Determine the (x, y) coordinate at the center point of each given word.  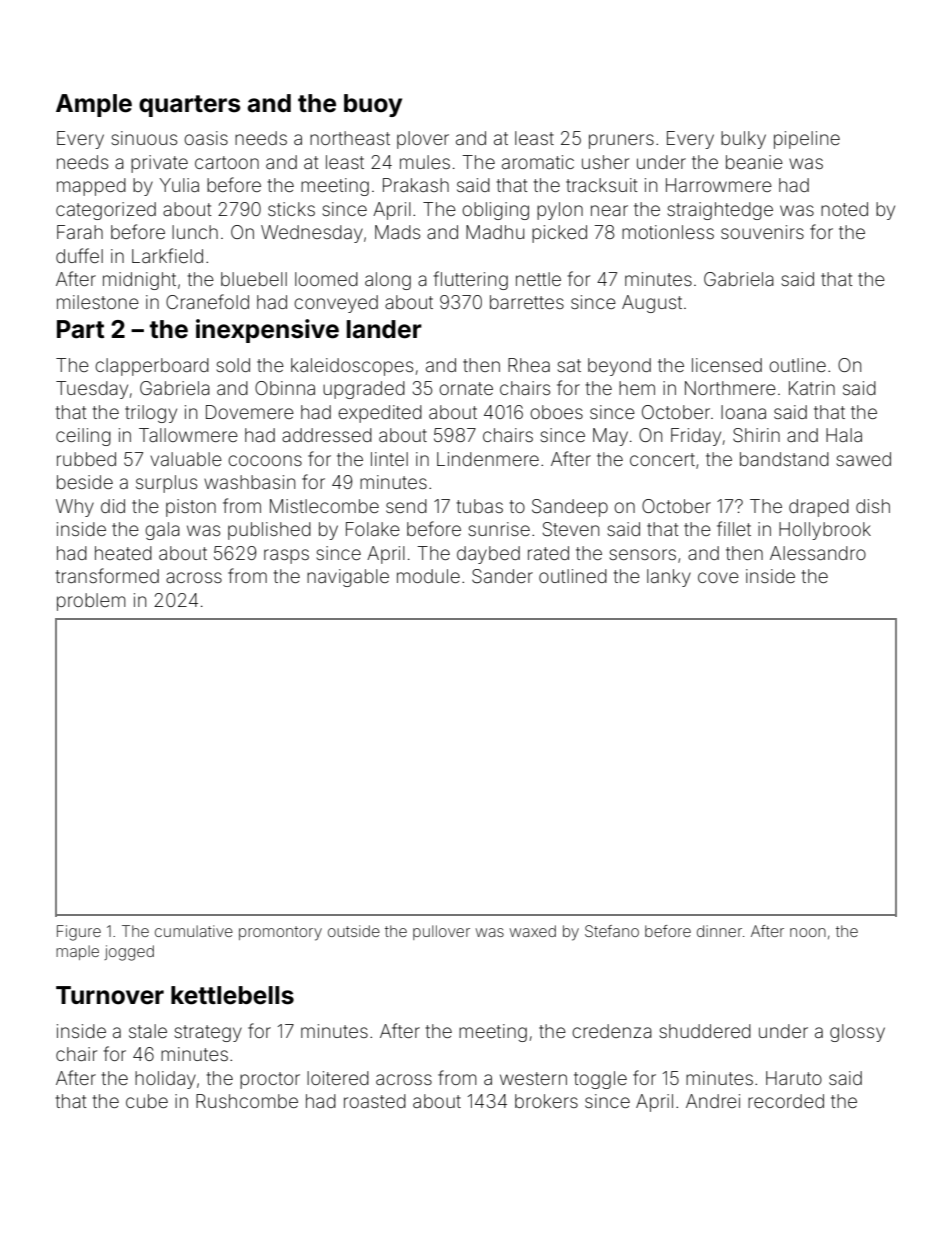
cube (147, 1101)
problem (91, 602)
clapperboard (152, 367)
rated (548, 553)
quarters (190, 106)
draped (819, 508)
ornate (466, 388)
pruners (621, 141)
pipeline (807, 140)
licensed (727, 365)
